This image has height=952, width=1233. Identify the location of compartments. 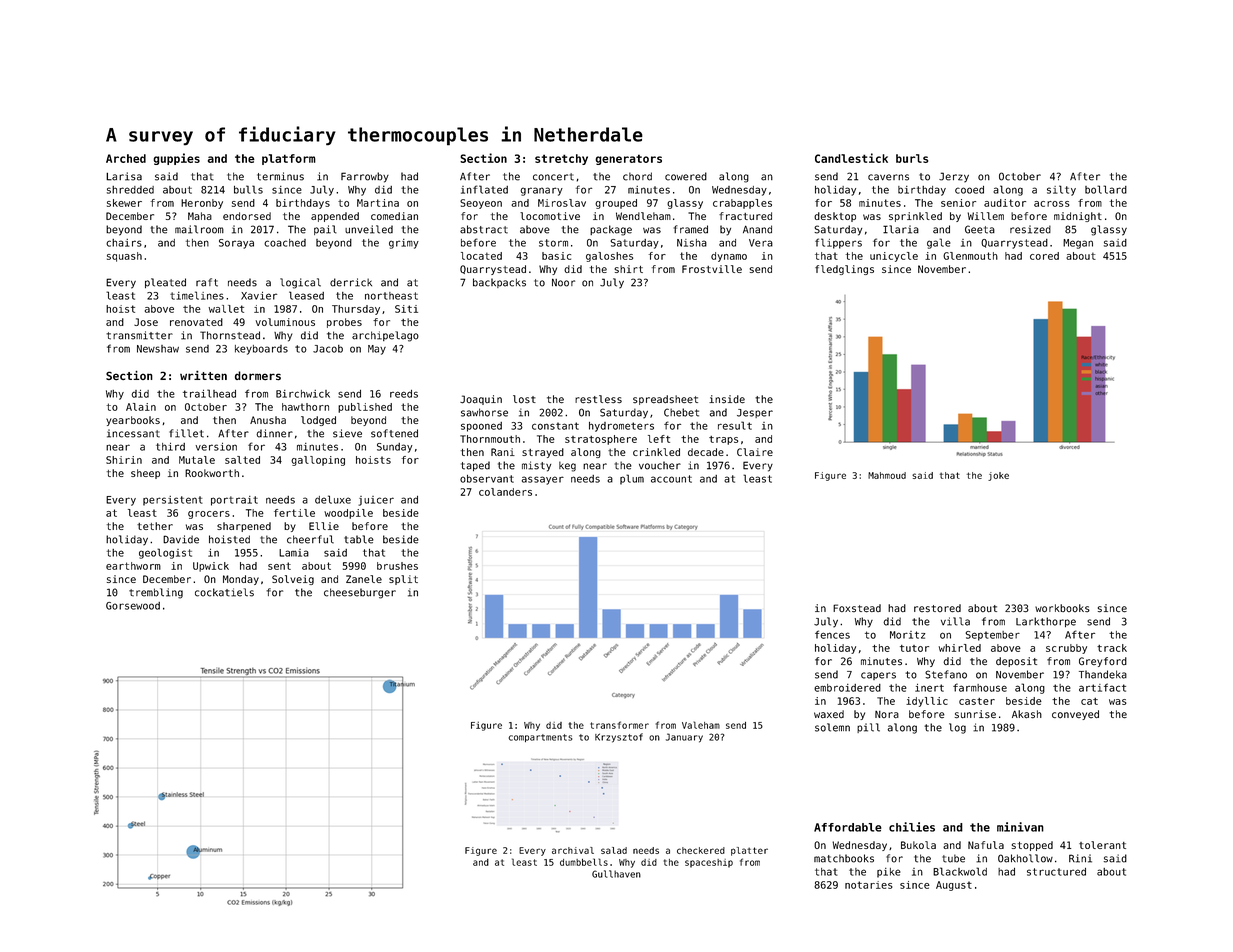
(540, 738).
